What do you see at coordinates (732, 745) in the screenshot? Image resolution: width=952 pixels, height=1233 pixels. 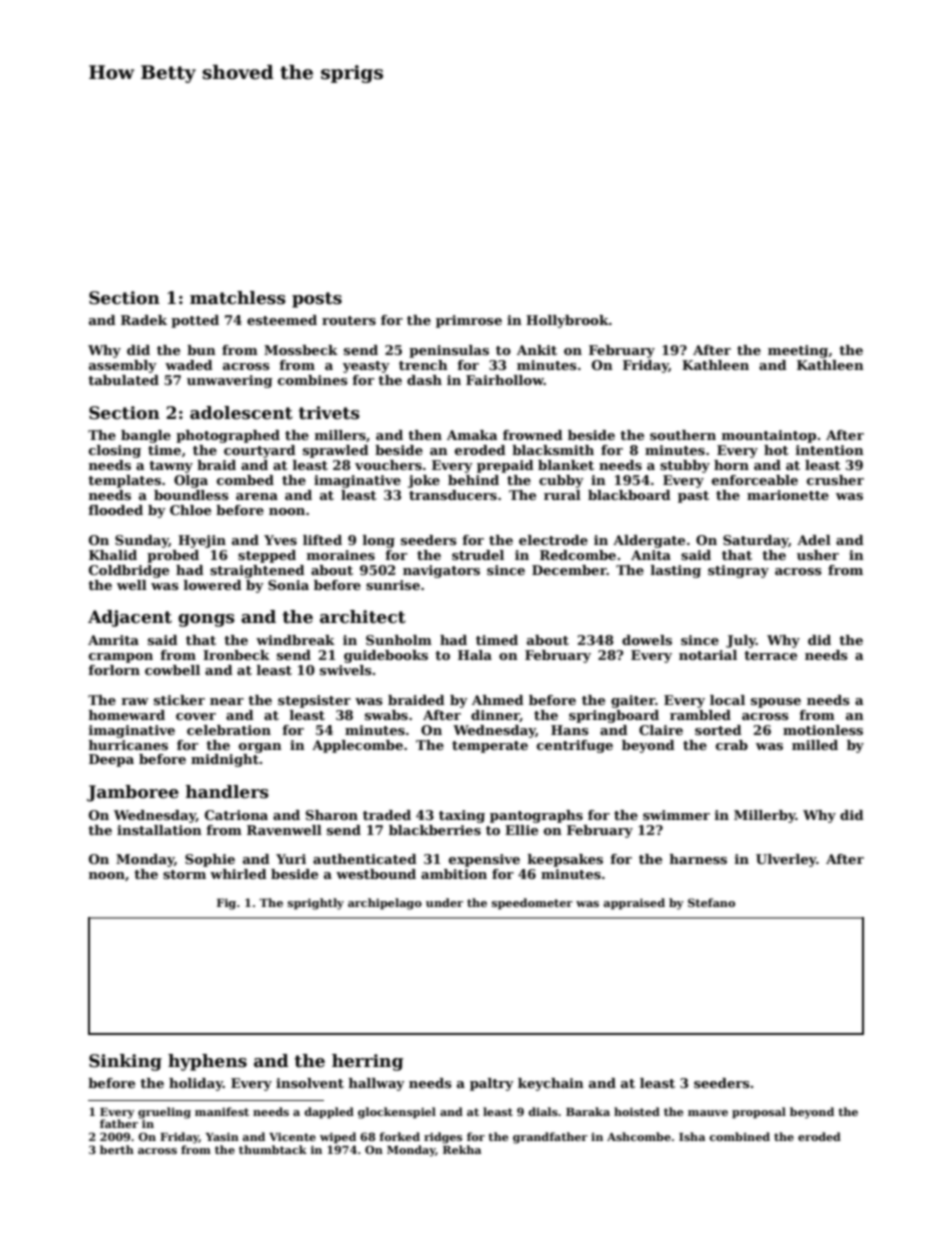 I see `crab` at bounding box center [732, 745].
